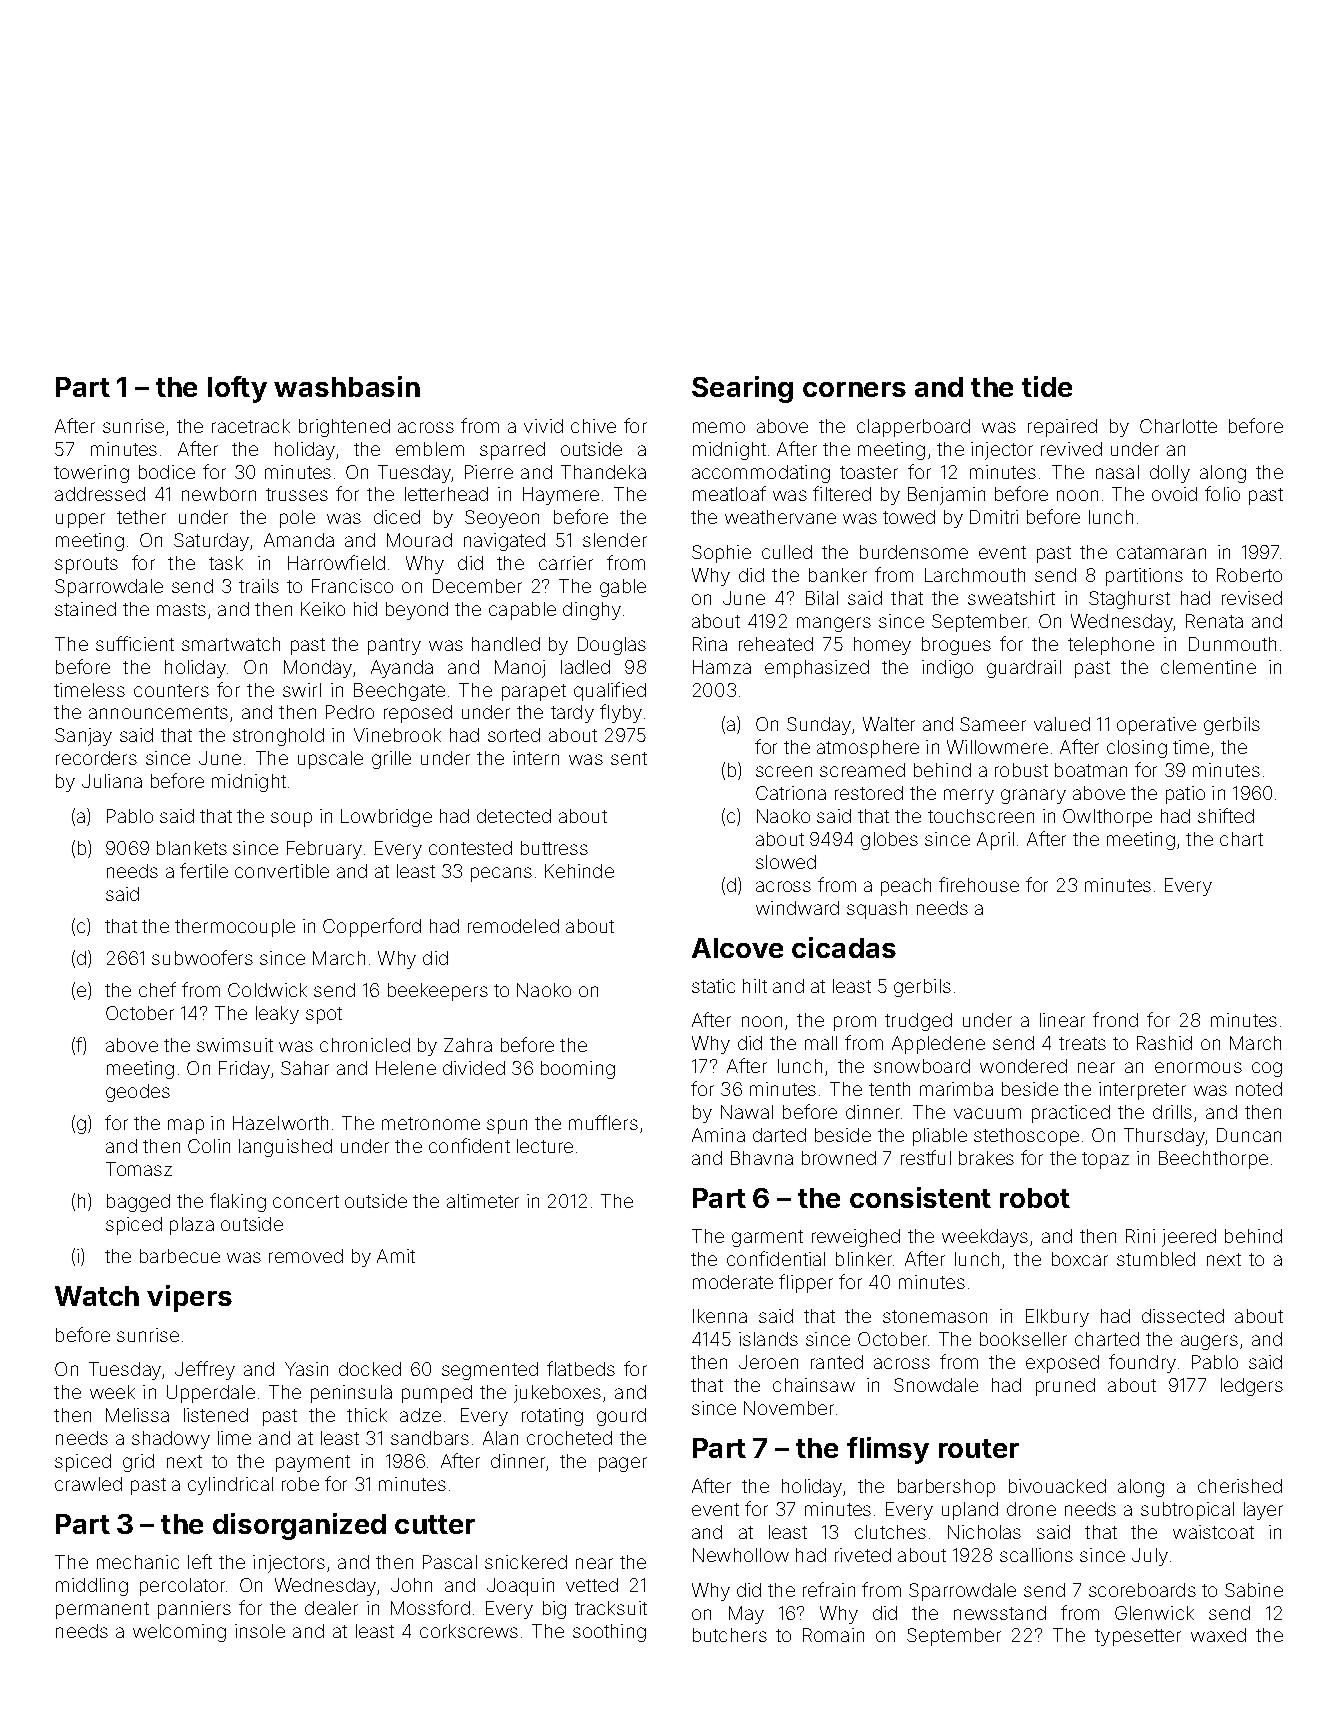  I want to click on lecture, so click(545, 1146).
